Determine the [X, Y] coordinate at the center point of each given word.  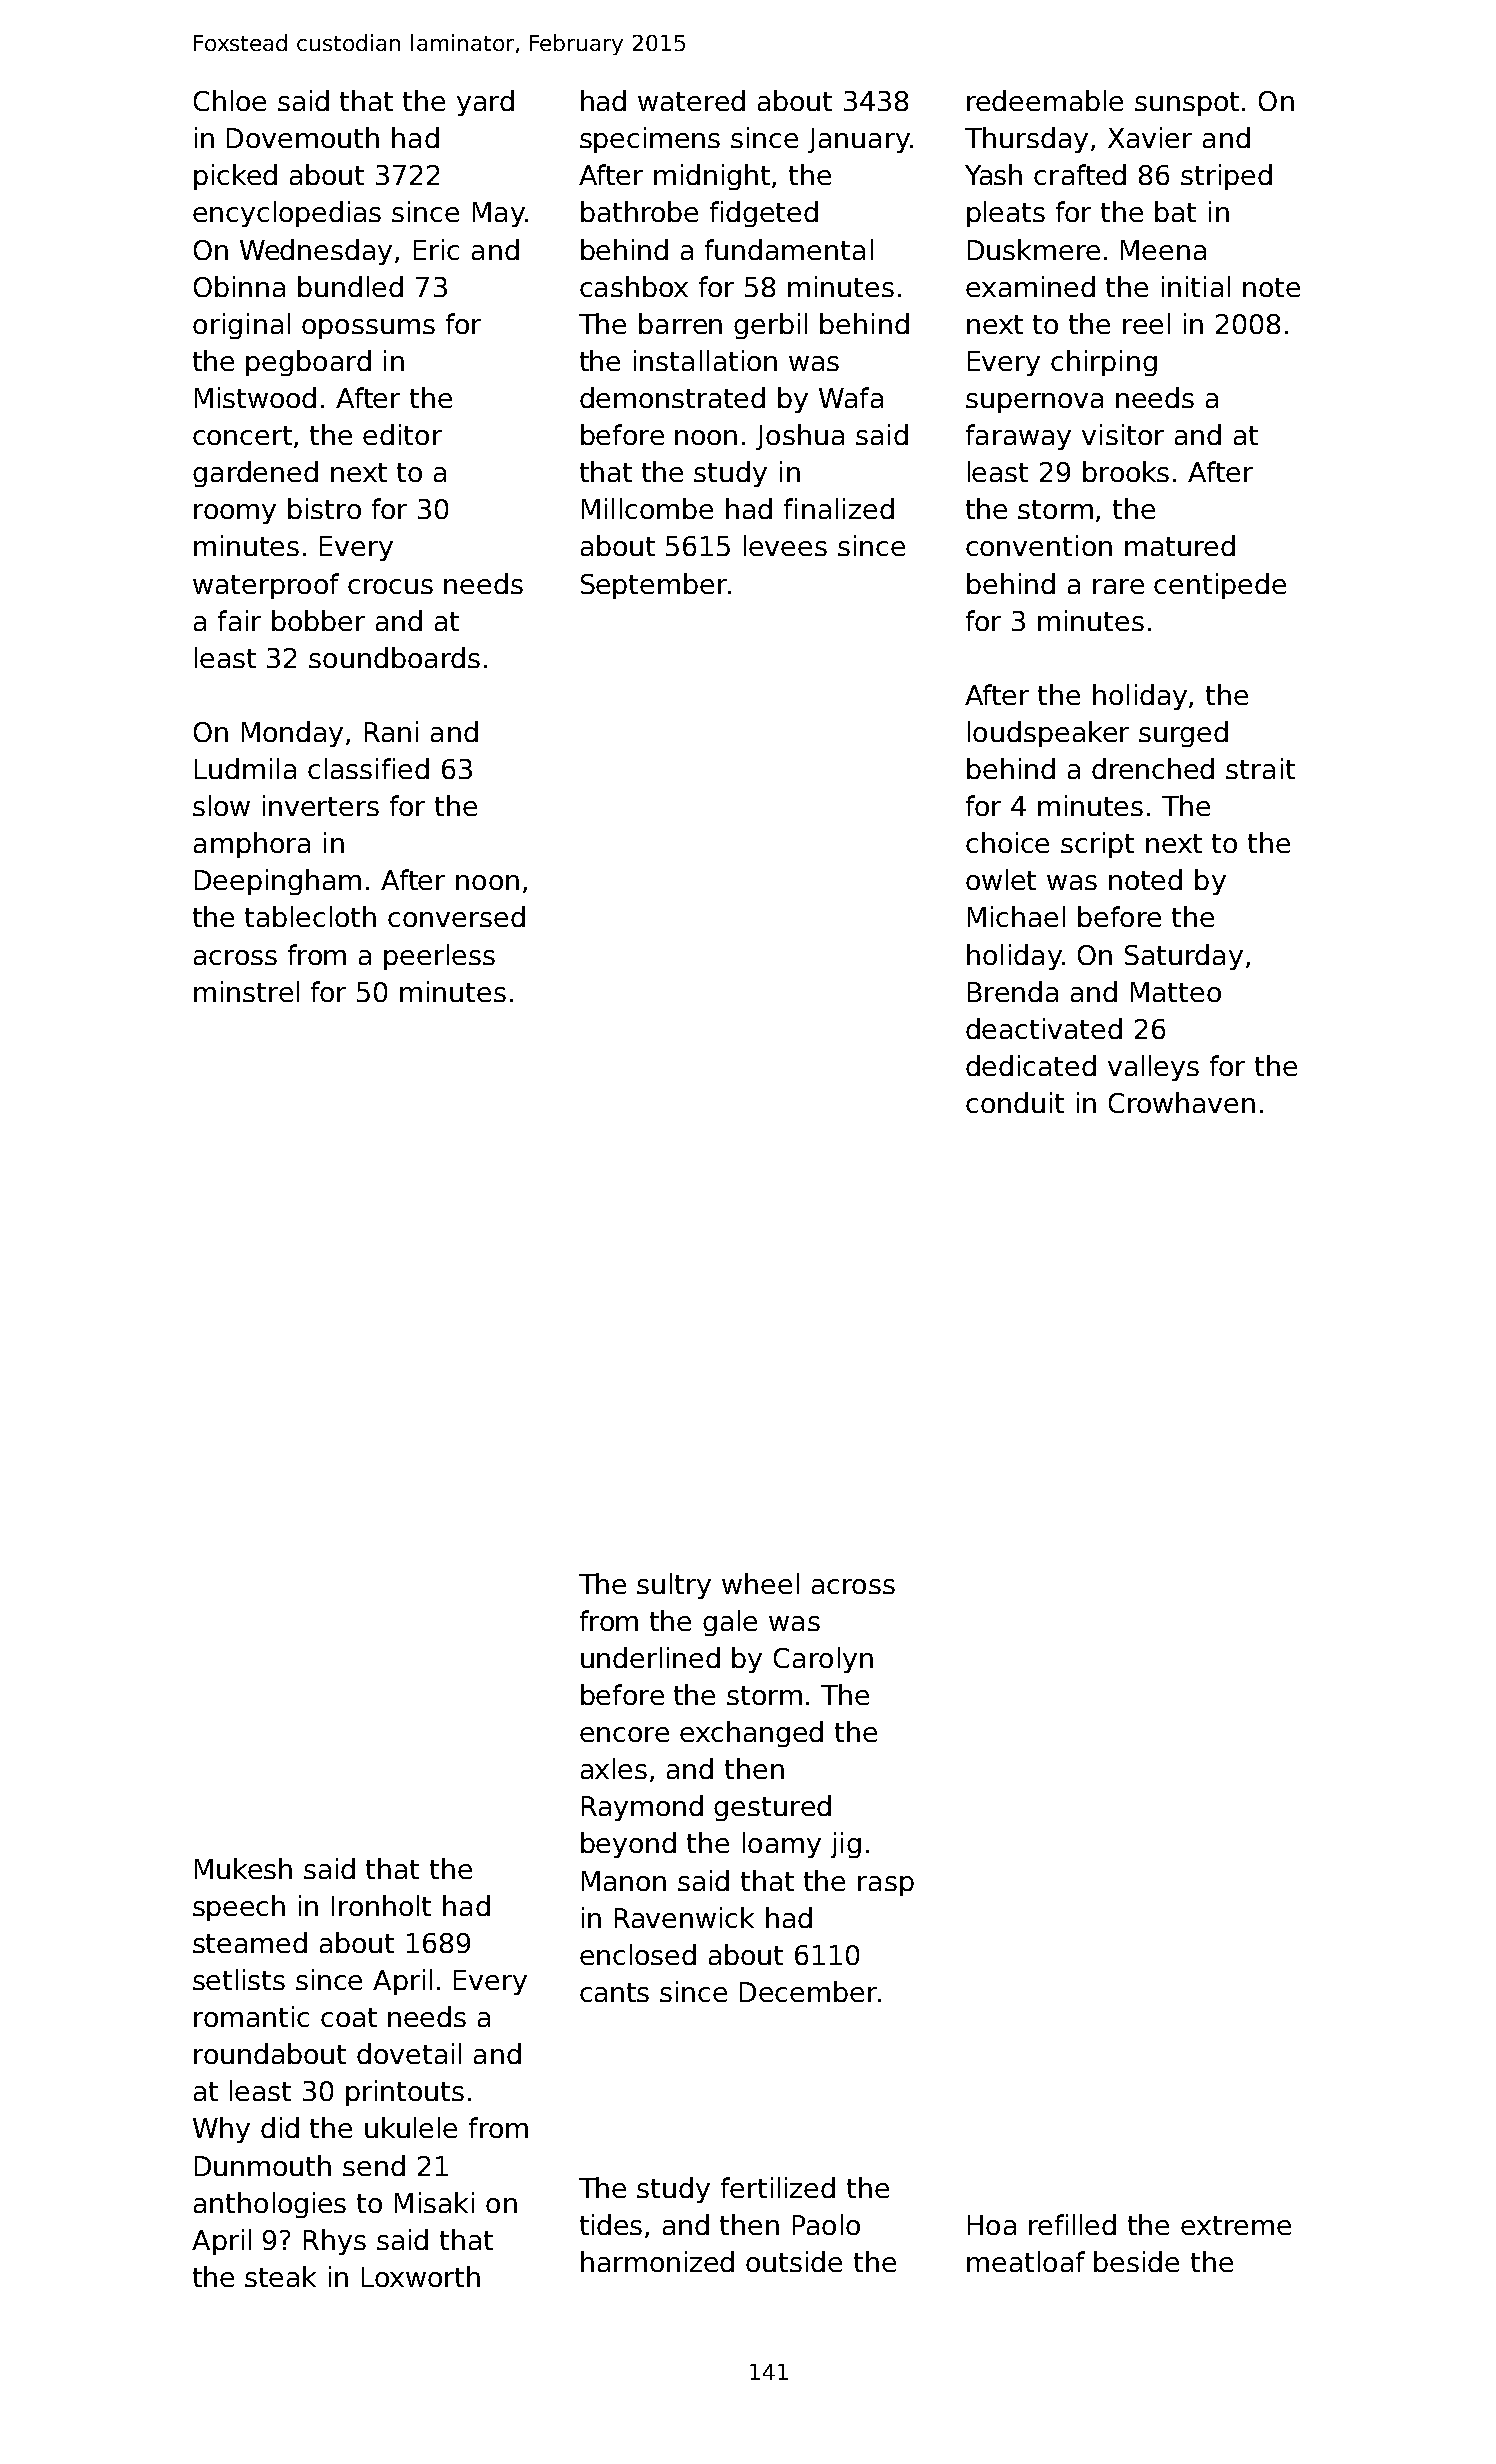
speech [239, 1908]
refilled [1072, 2224]
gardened [255, 474]
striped [1226, 177]
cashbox [634, 286]
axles [614, 1768]
